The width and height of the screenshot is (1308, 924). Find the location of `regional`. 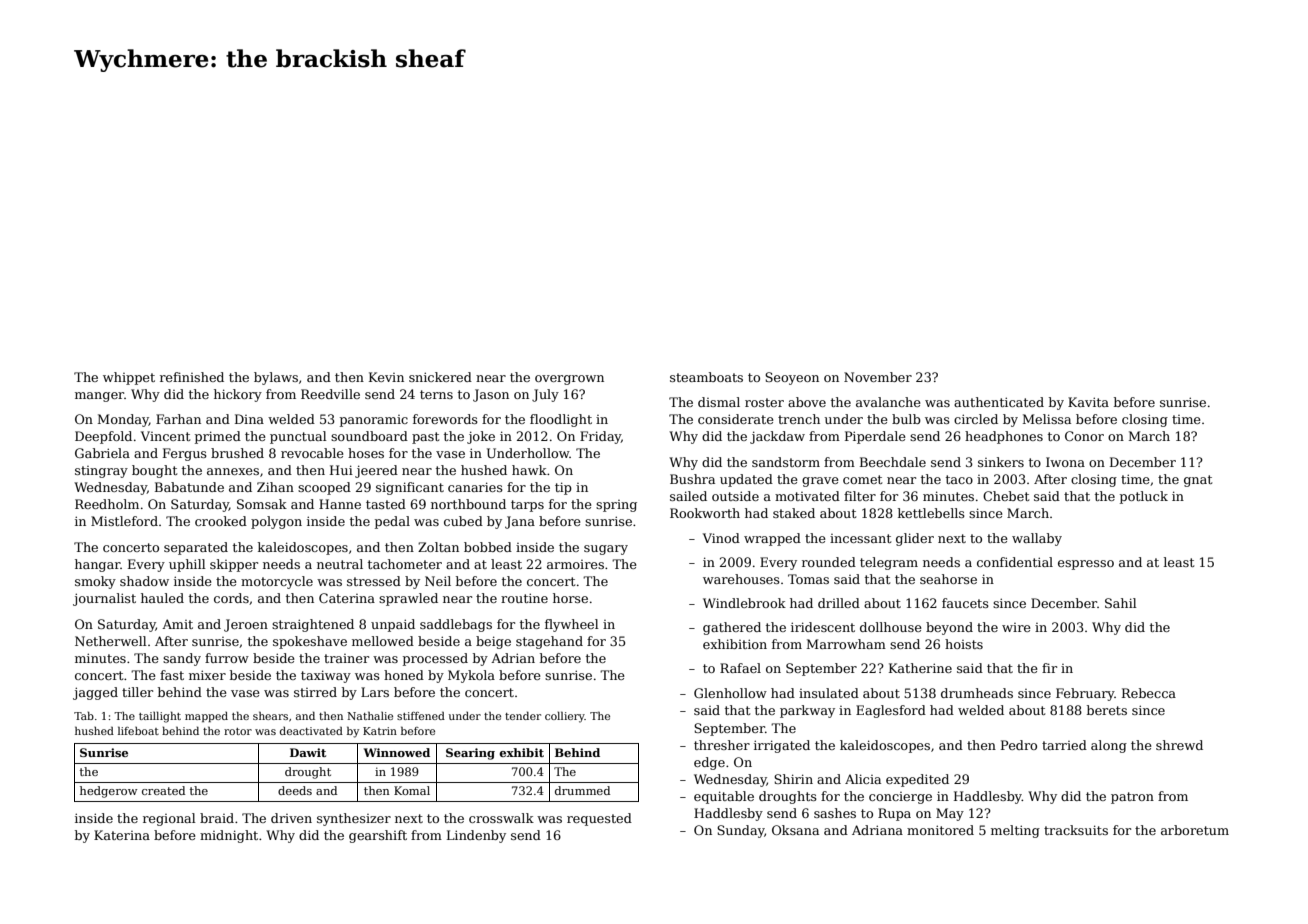

regional is located at coordinates (169, 819).
